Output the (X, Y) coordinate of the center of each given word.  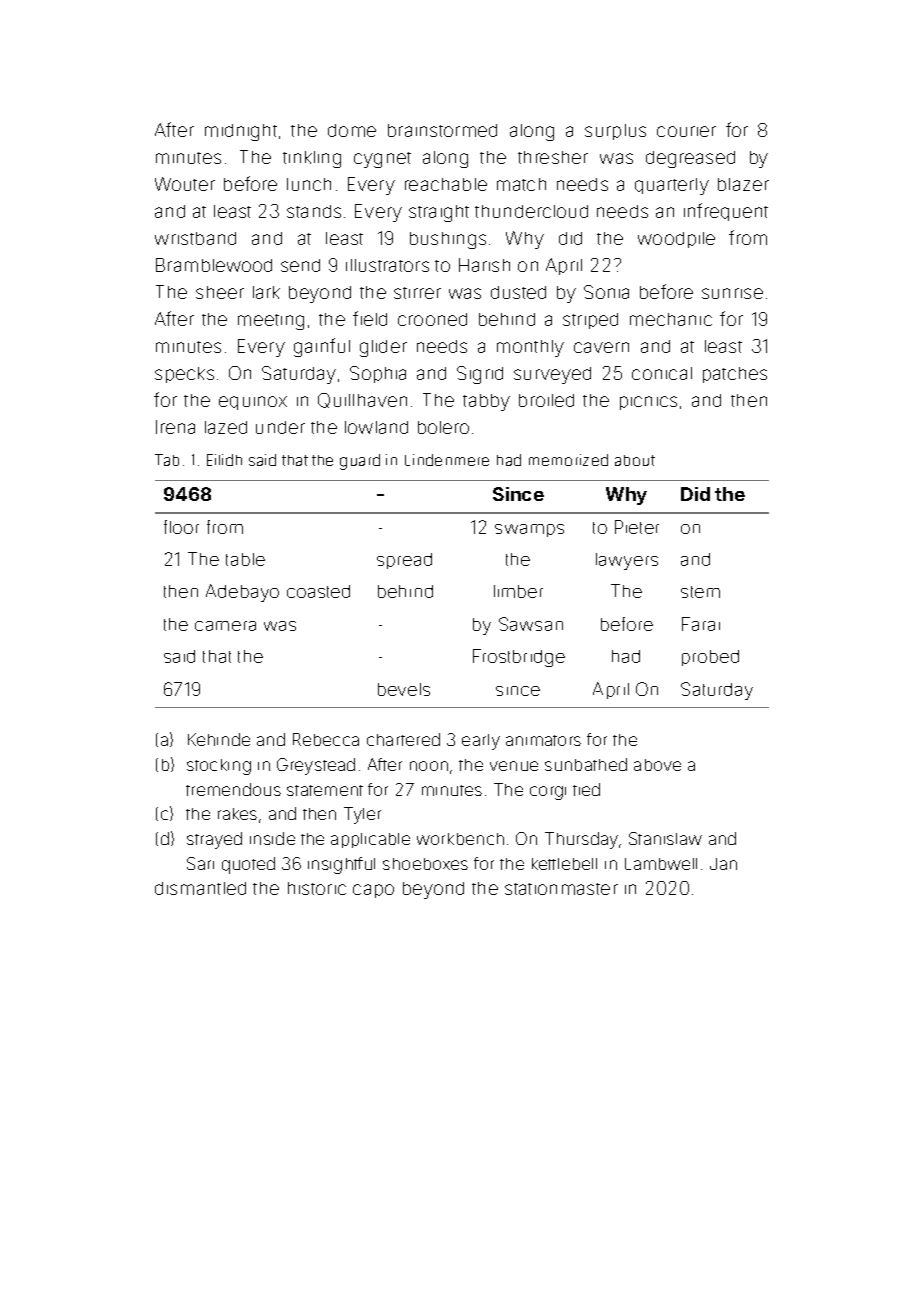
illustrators (387, 265)
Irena (175, 427)
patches (735, 375)
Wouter (185, 184)
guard (360, 462)
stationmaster (561, 889)
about (635, 460)
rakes (237, 814)
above (657, 765)
